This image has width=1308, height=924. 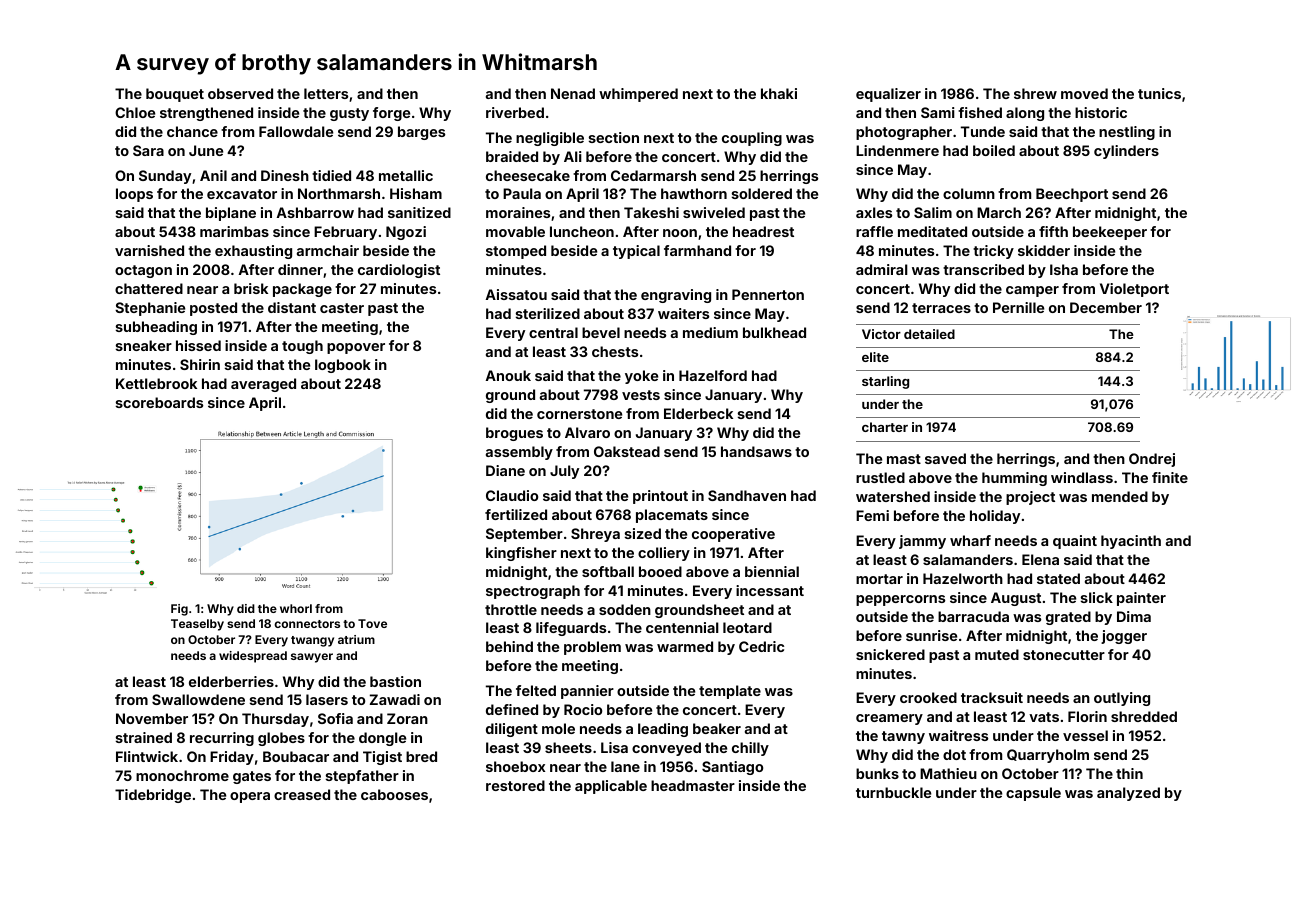 I want to click on Tidebridge, so click(x=153, y=796).
